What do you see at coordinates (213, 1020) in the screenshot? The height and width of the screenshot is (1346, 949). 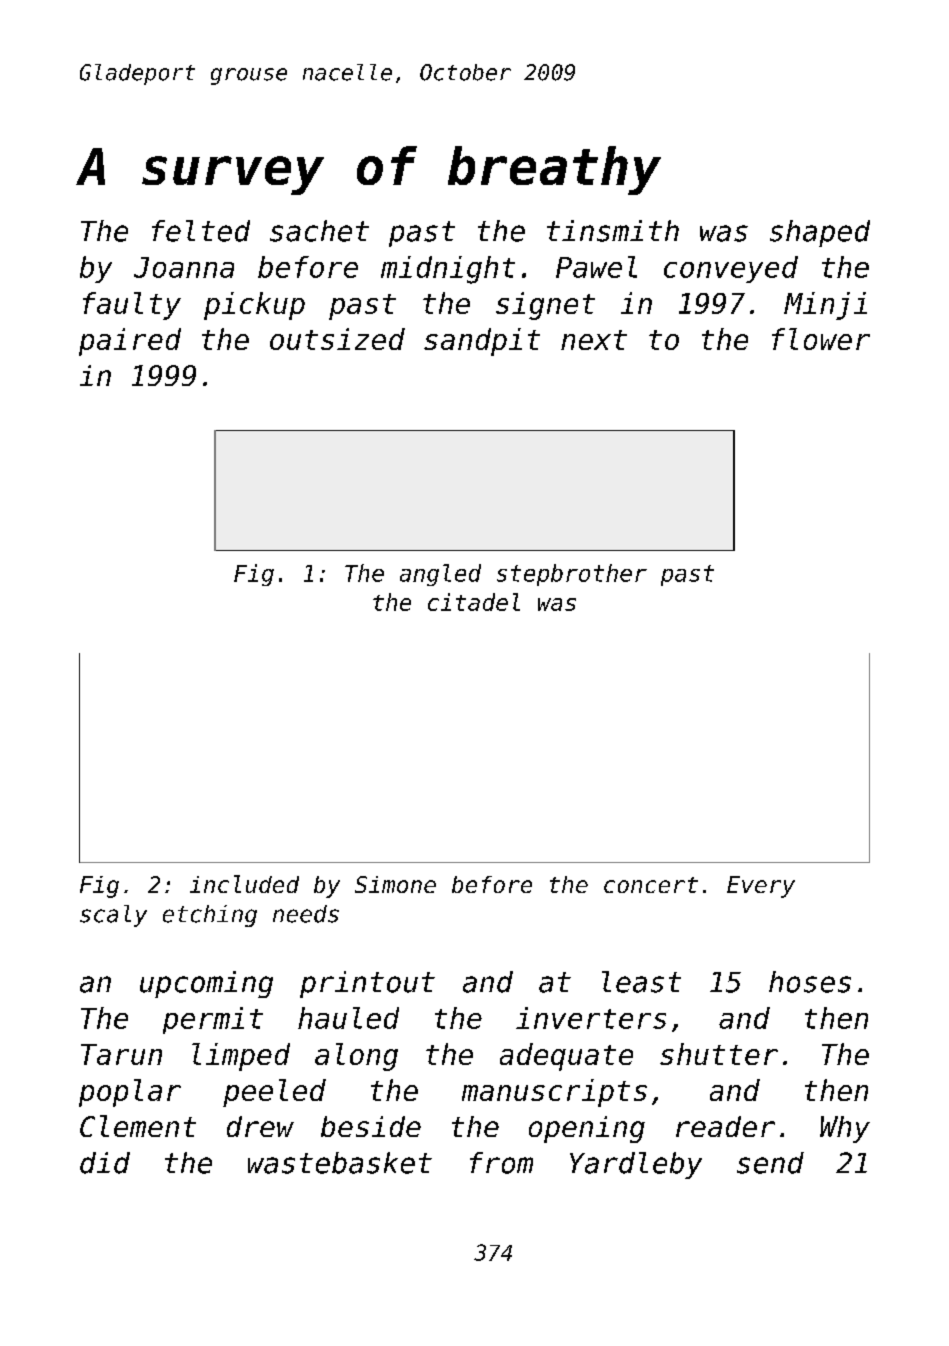 I see `permit` at bounding box center [213, 1020].
